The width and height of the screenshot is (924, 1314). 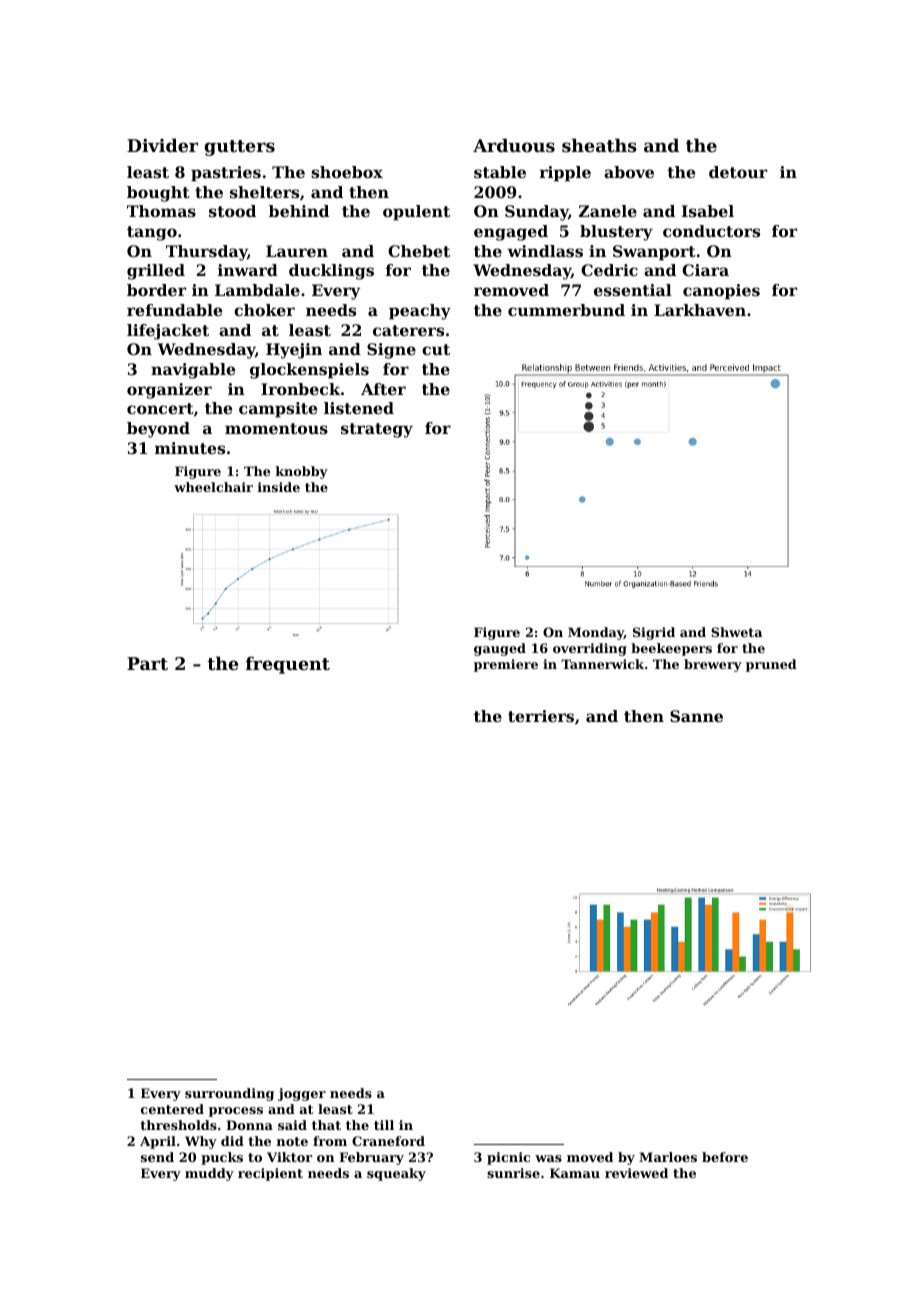 What do you see at coordinates (162, 145) in the screenshot?
I see `Divider` at bounding box center [162, 145].
